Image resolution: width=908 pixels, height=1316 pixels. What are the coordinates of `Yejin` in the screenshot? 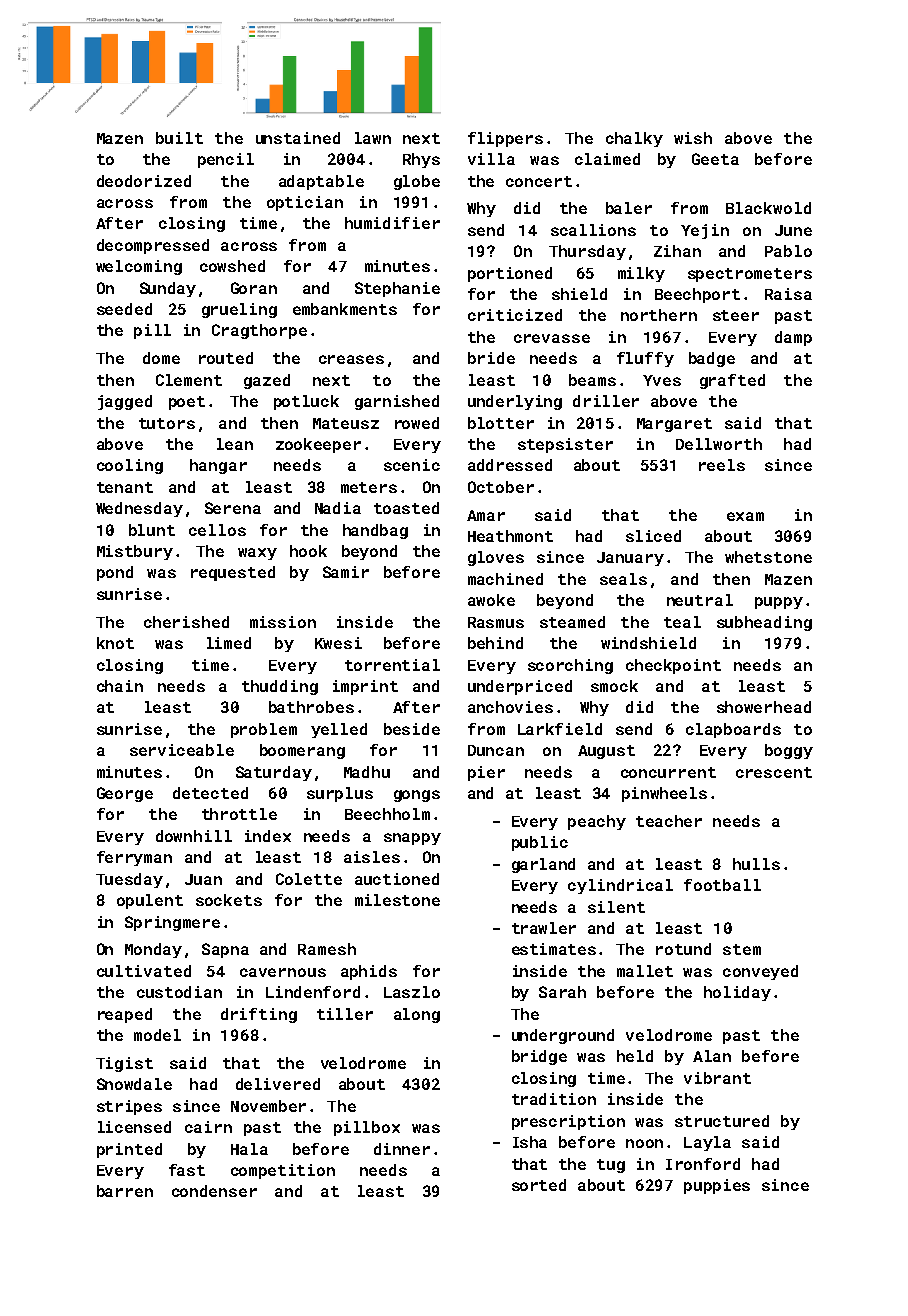 It's located at (705, 231).
